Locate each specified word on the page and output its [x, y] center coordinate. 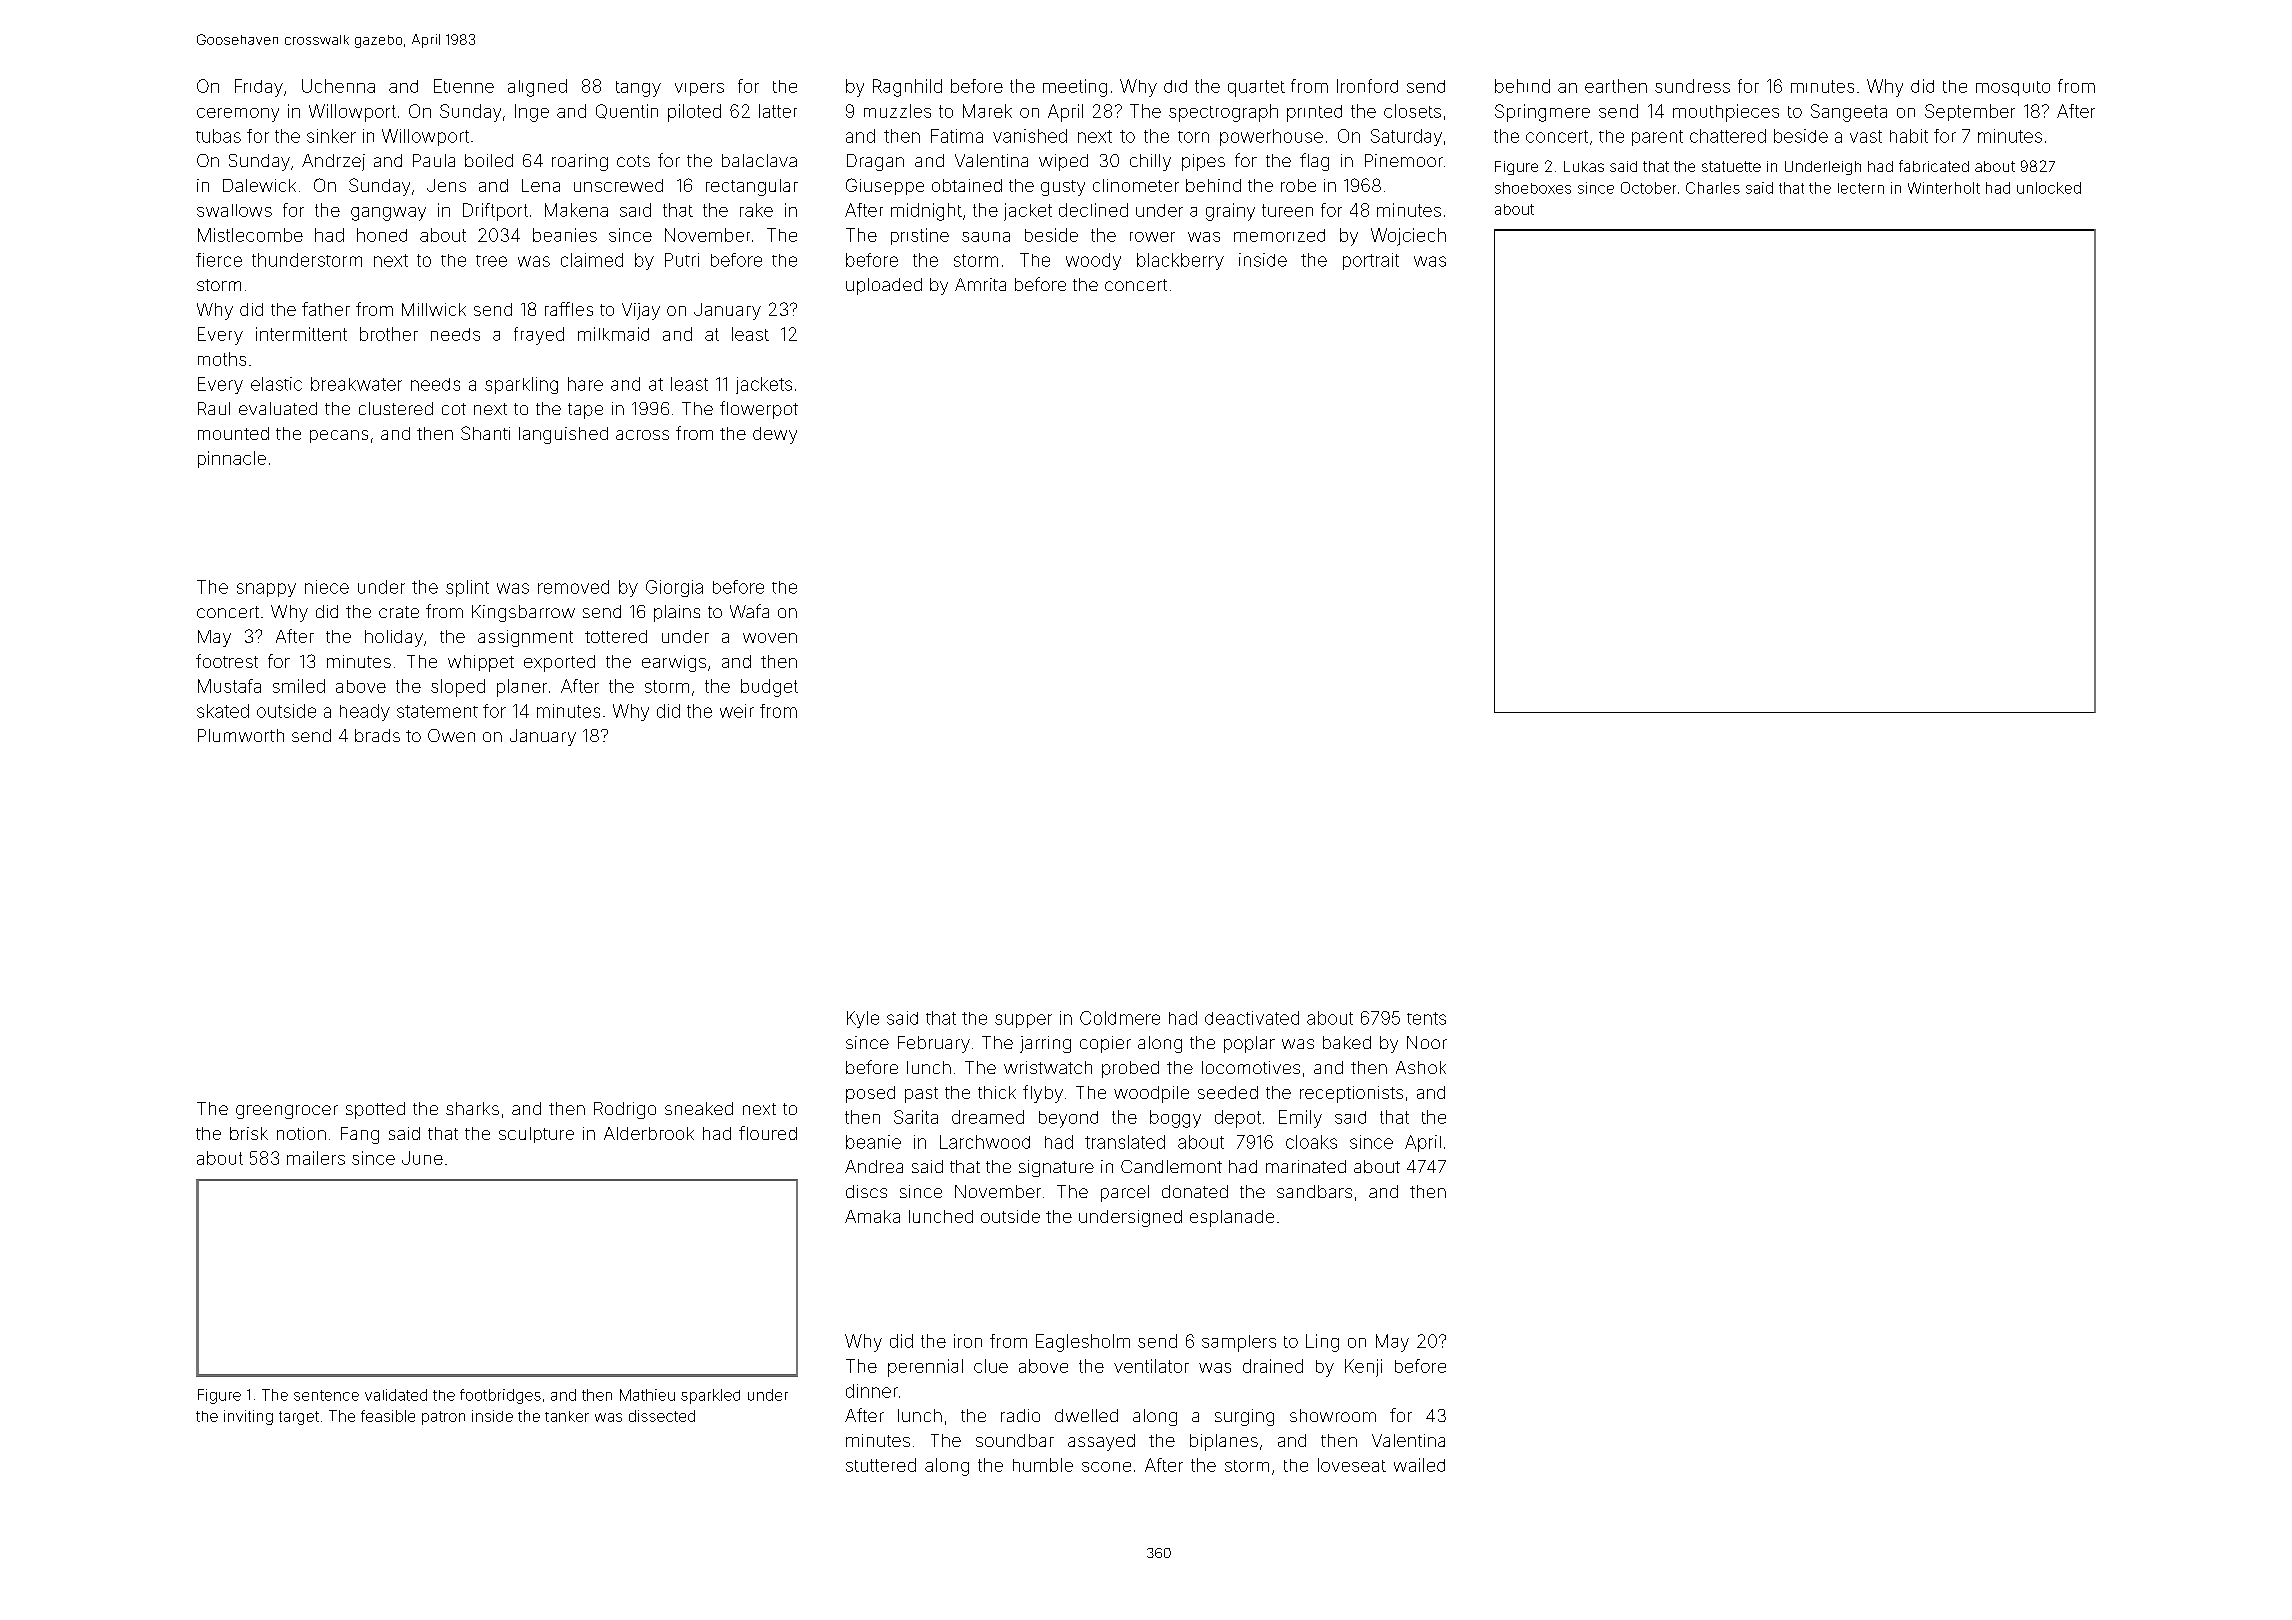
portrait [1371, 261]
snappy [266, 590]
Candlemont [1171, 1166]
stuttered [881, 1465]
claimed [592, 260]
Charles [1713, 188]
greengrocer [287, 1112]
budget [769, 688]
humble [1043, 1465]
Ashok [1421, 1067]
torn [1193, 137]
